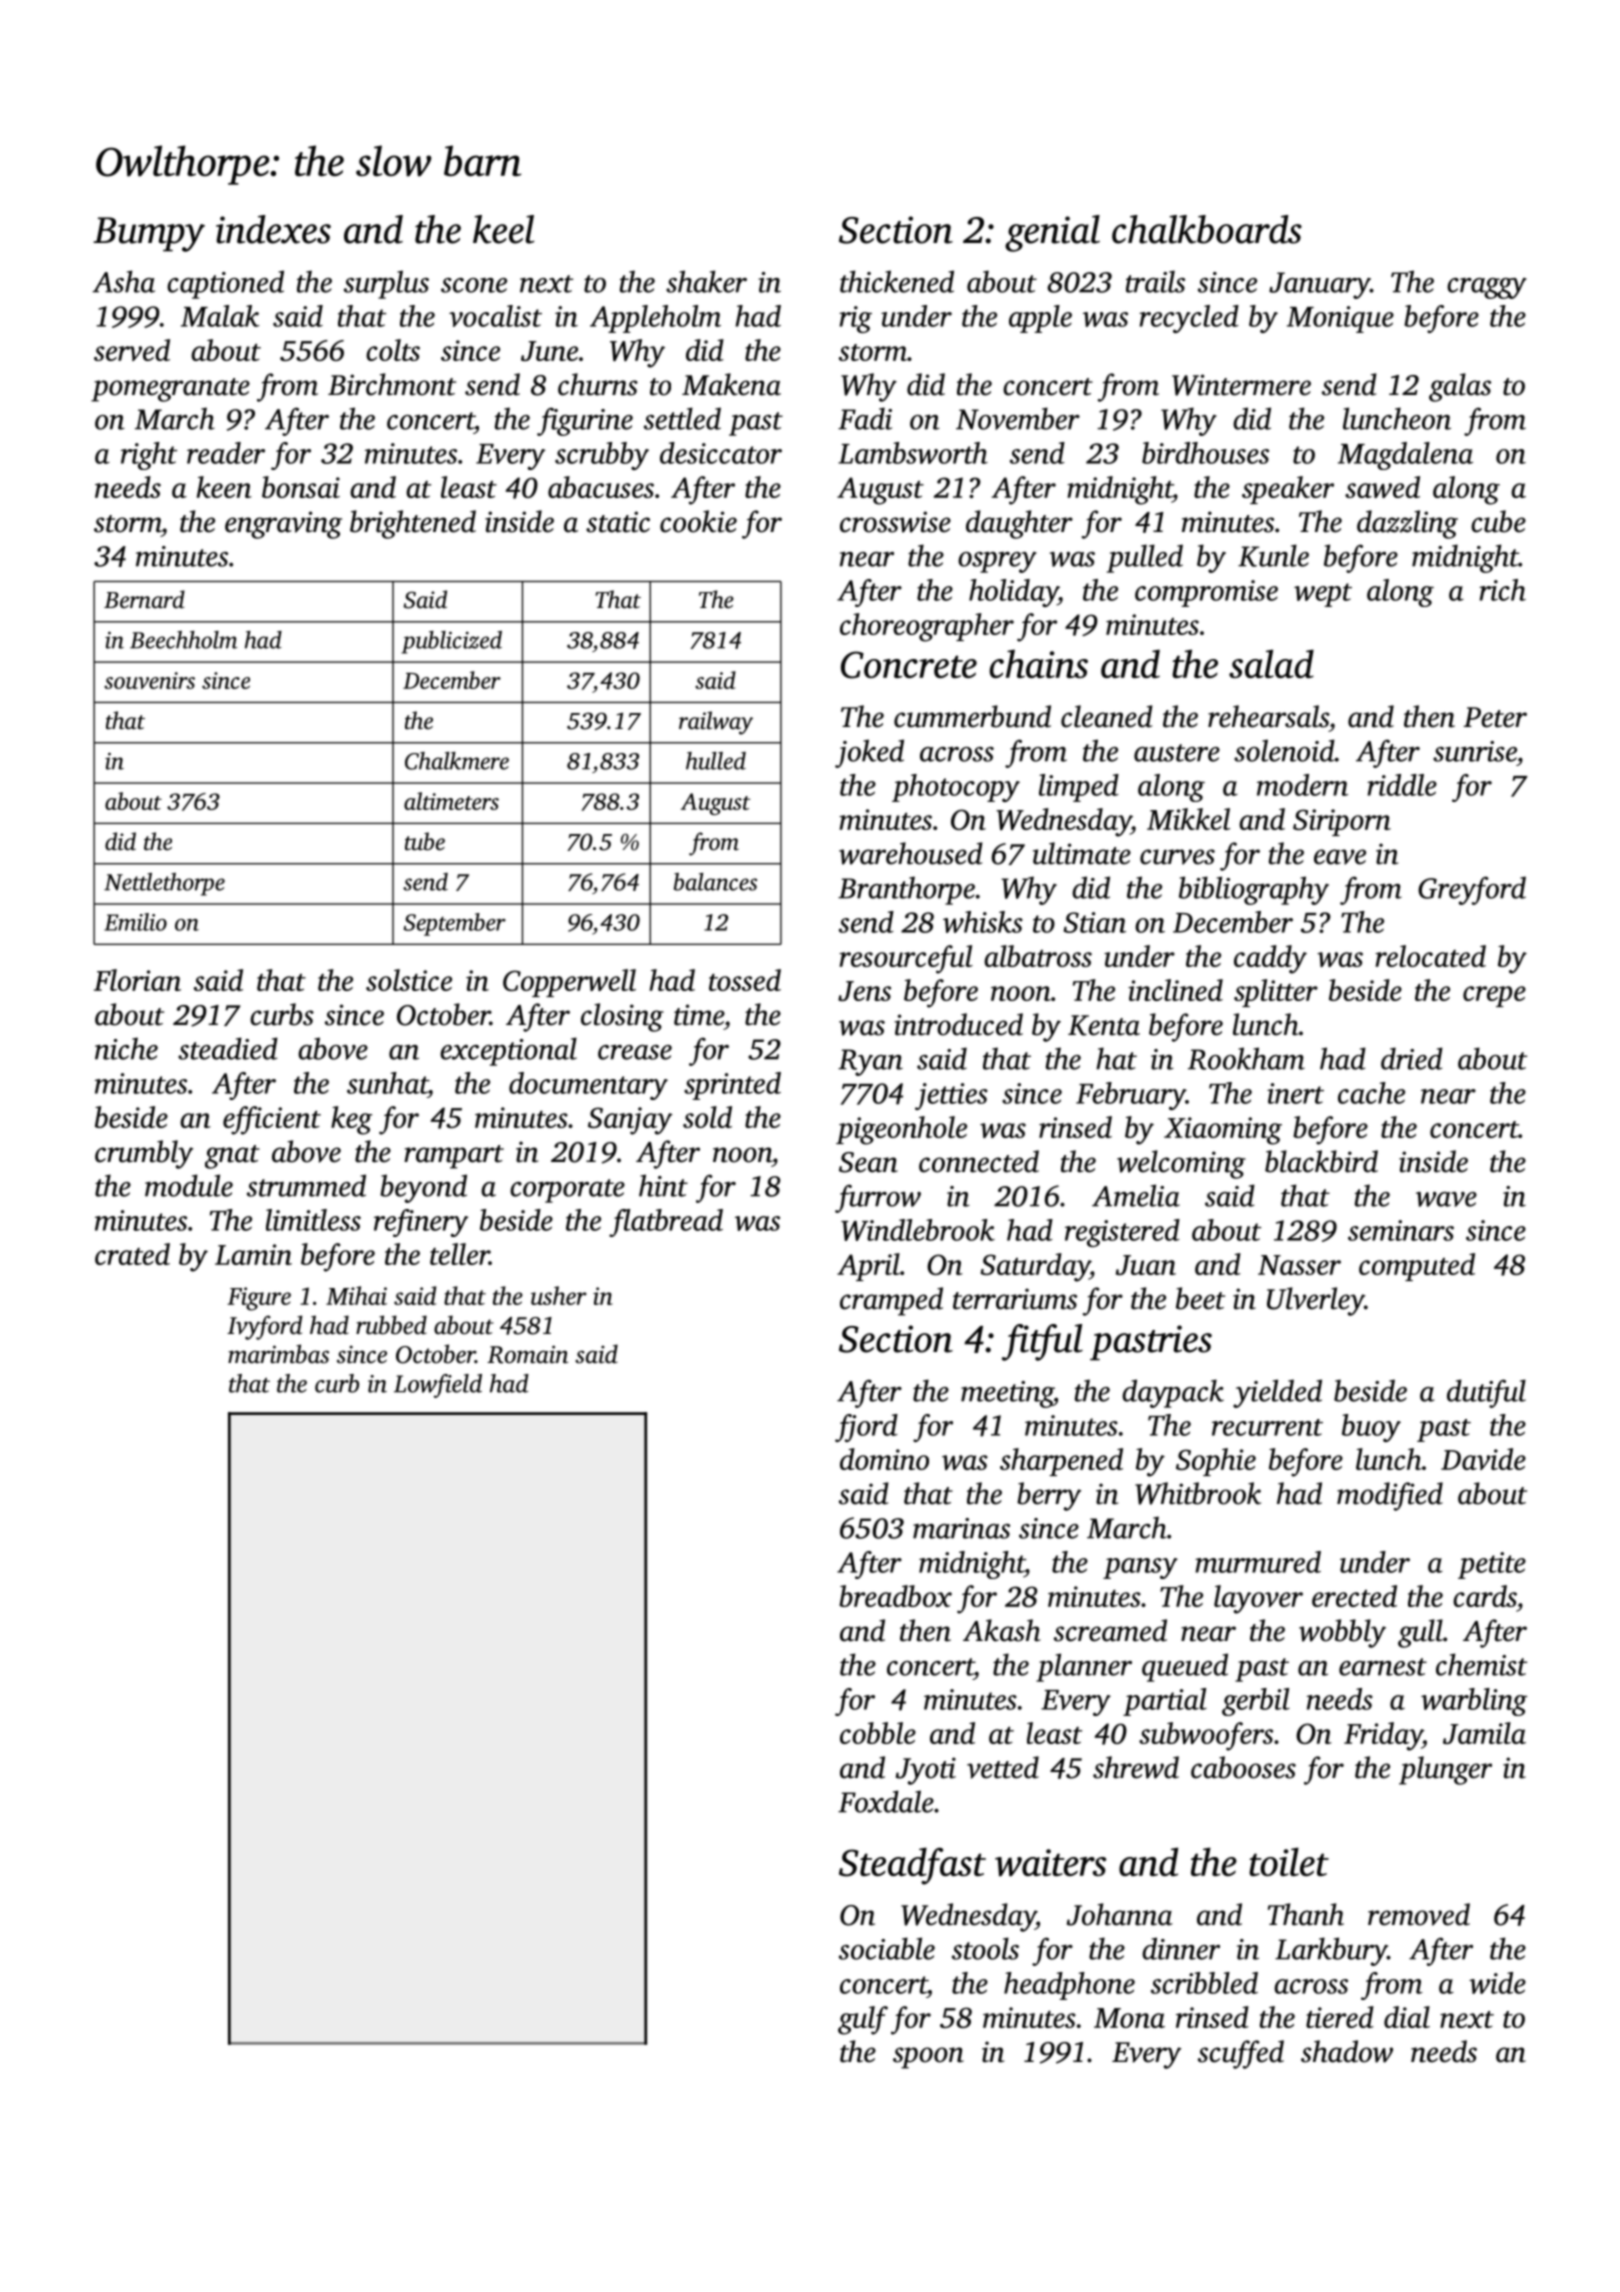  What do you see at coordinates (149, 234) in the page?
I see `Bumpy` at bounding box center [149, 234].
